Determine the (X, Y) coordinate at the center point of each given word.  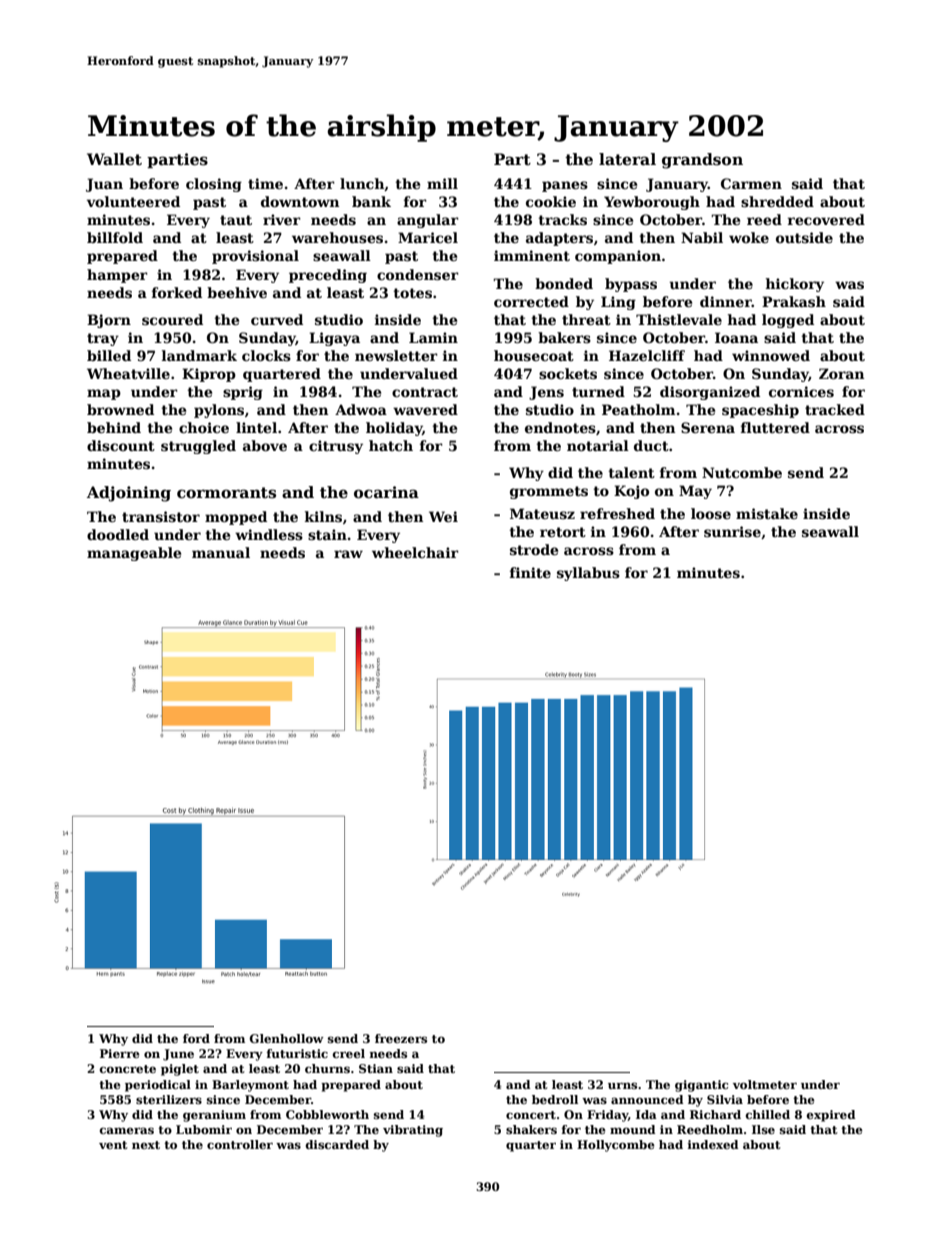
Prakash (794, 301)
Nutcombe (742, 472)
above (265, 445)
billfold (115, 237)
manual (221, 552)
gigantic (701, 1086)
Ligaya (334, 339)
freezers (401, 1038)
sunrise (732, 531)
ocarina (386, 492)
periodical (158, 1086)
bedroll (555, 1099)
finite (530, 572)
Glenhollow (287, 1038)
